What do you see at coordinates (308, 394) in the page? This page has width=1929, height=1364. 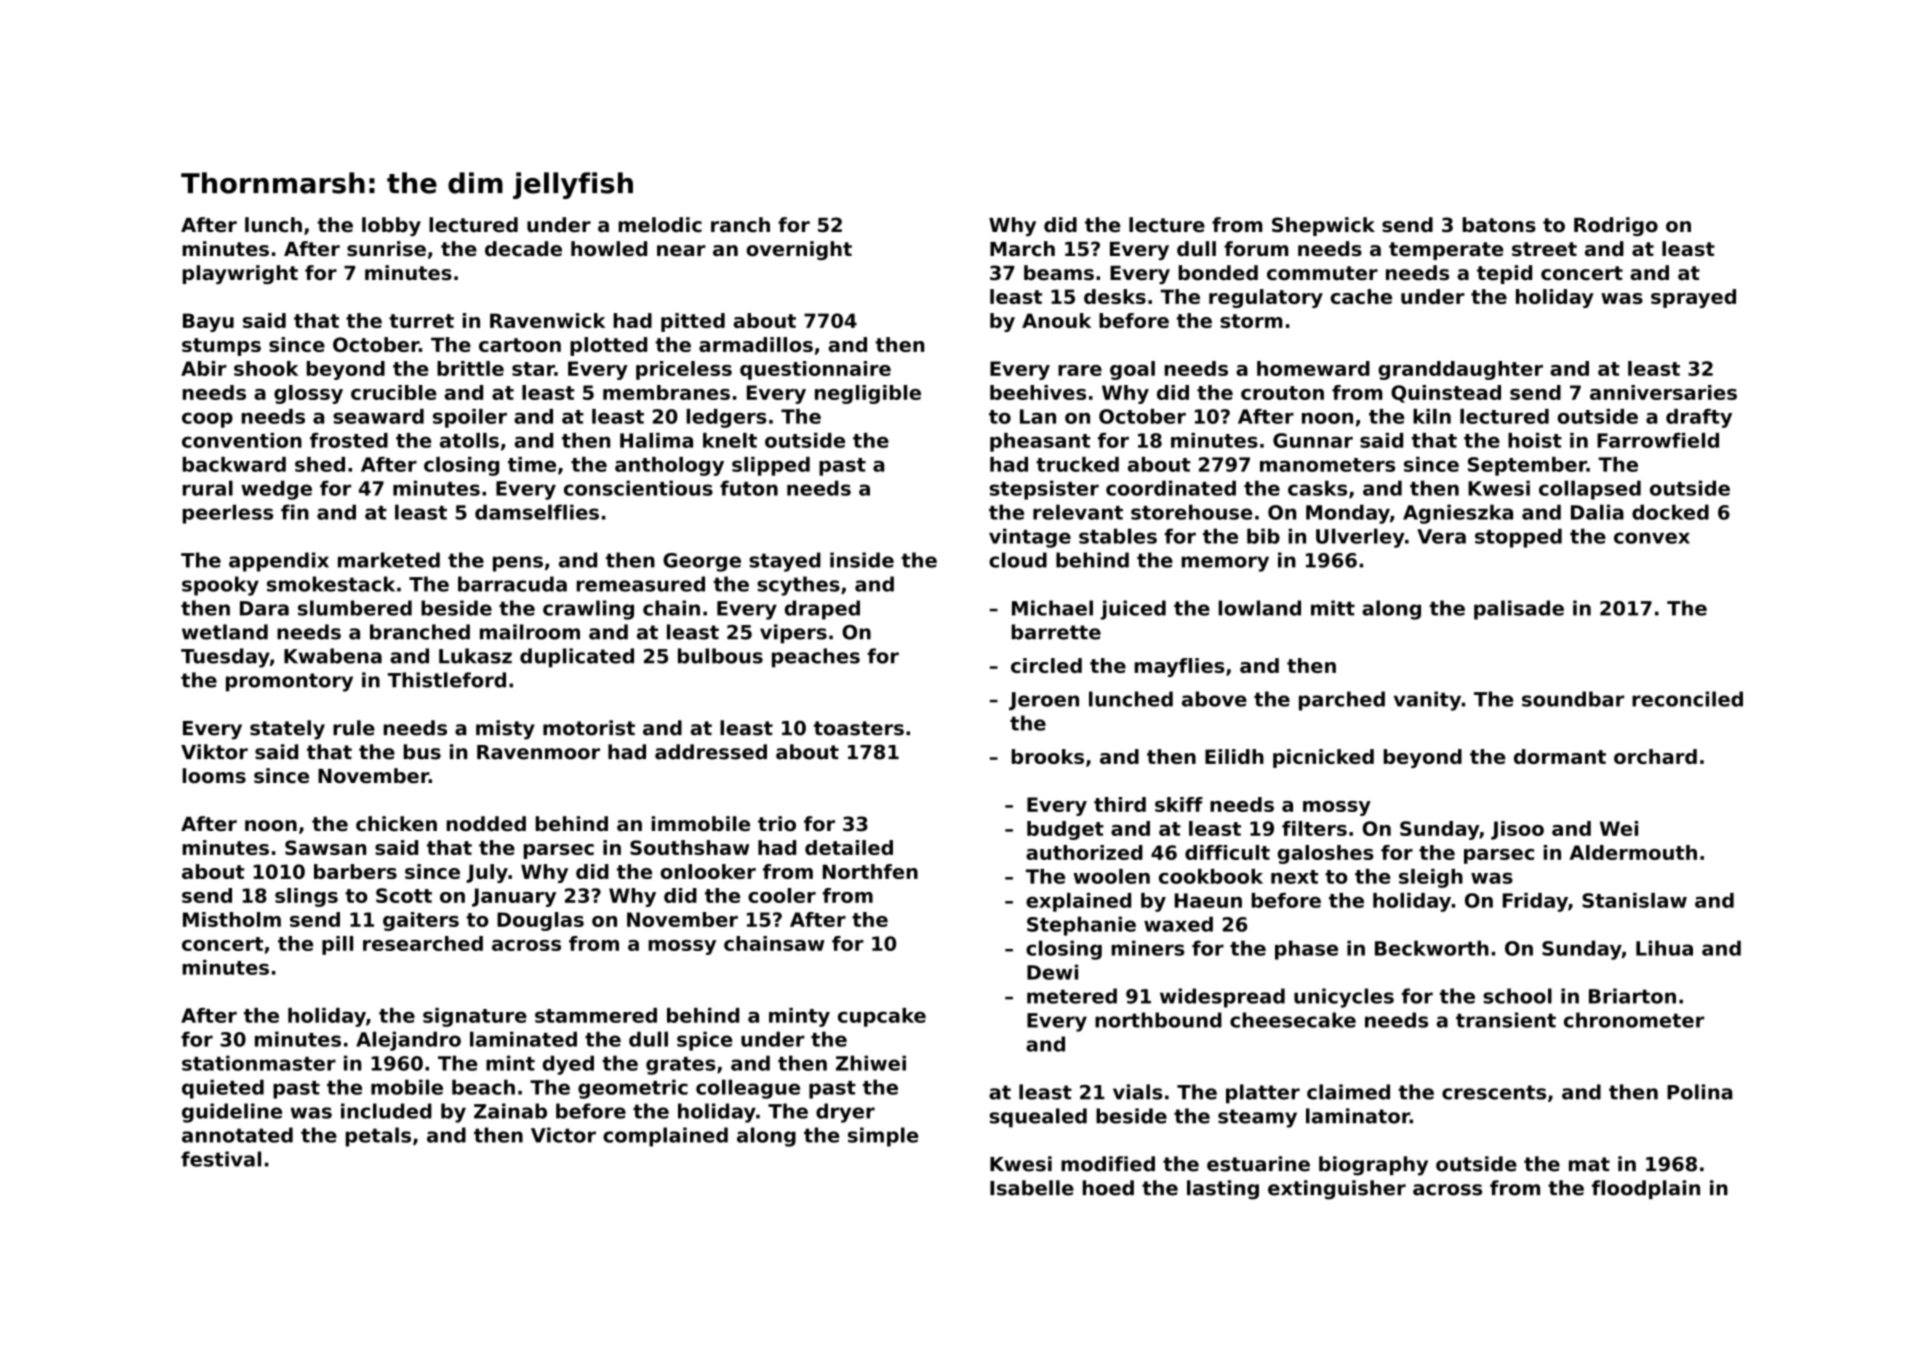 I see `glossy` at bounding box center [308, 394].
